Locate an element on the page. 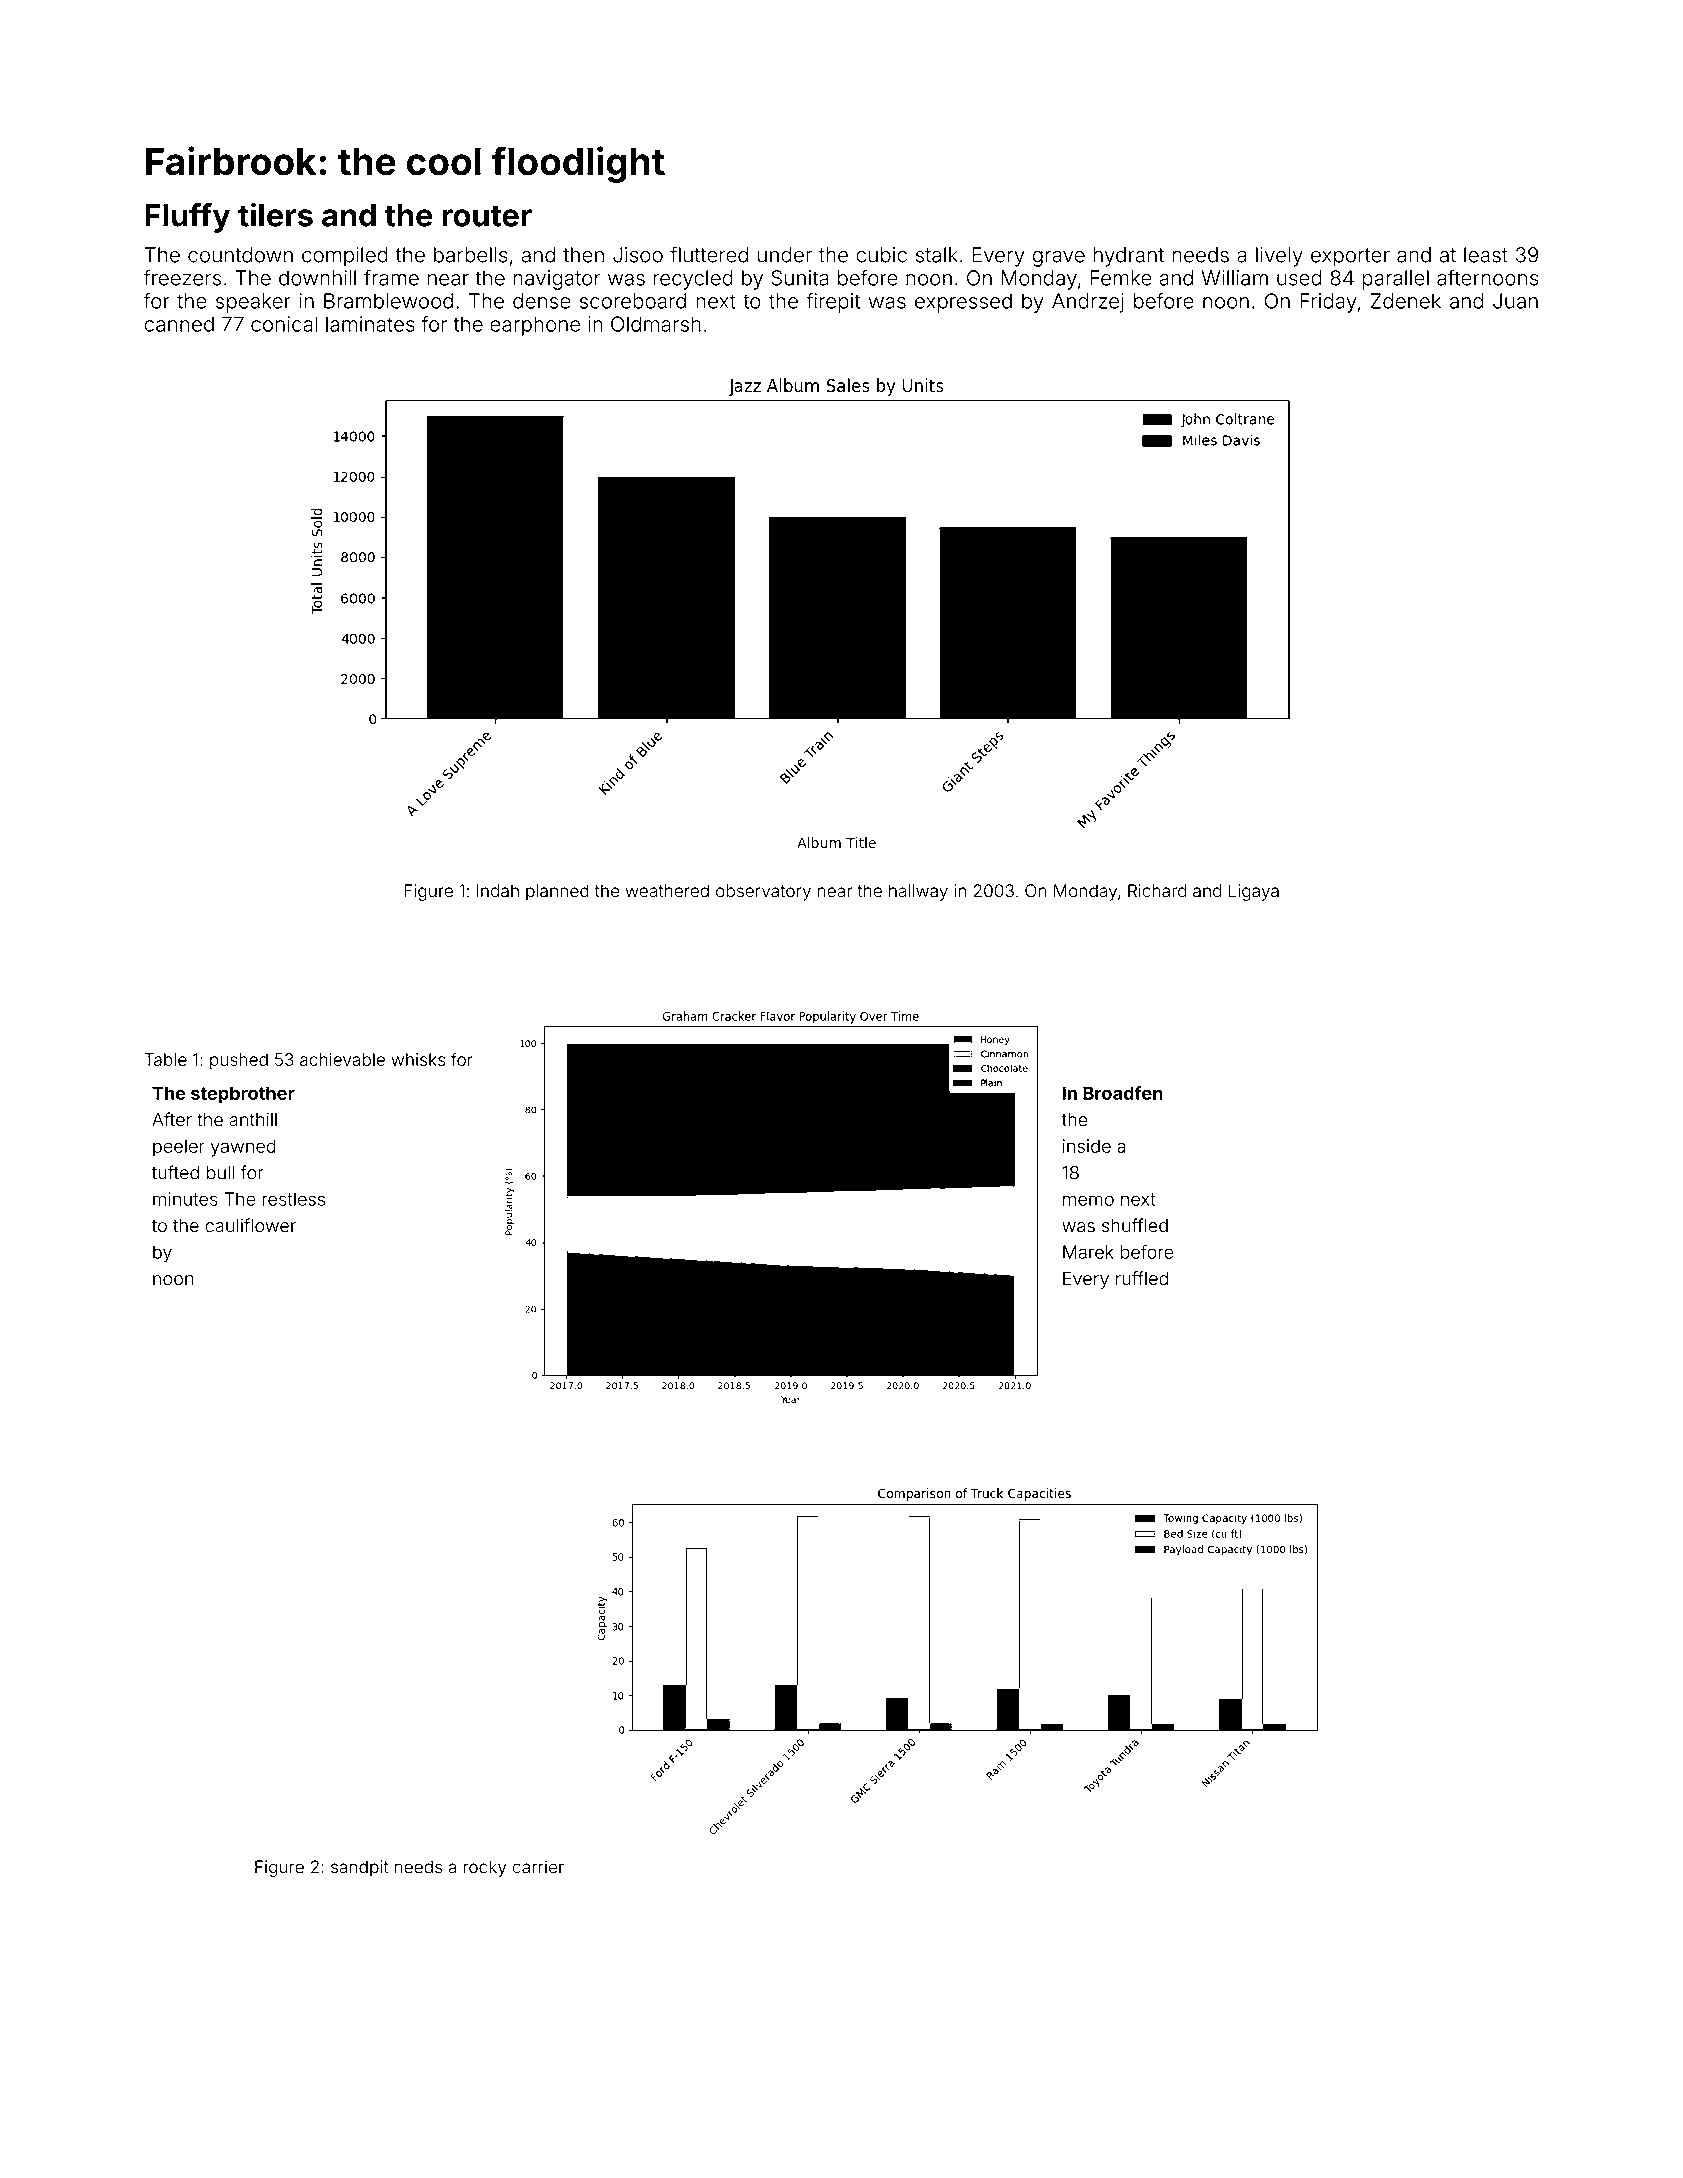 This page has height=2178, width=1683. Indah is located at coordinates (498, 891).
